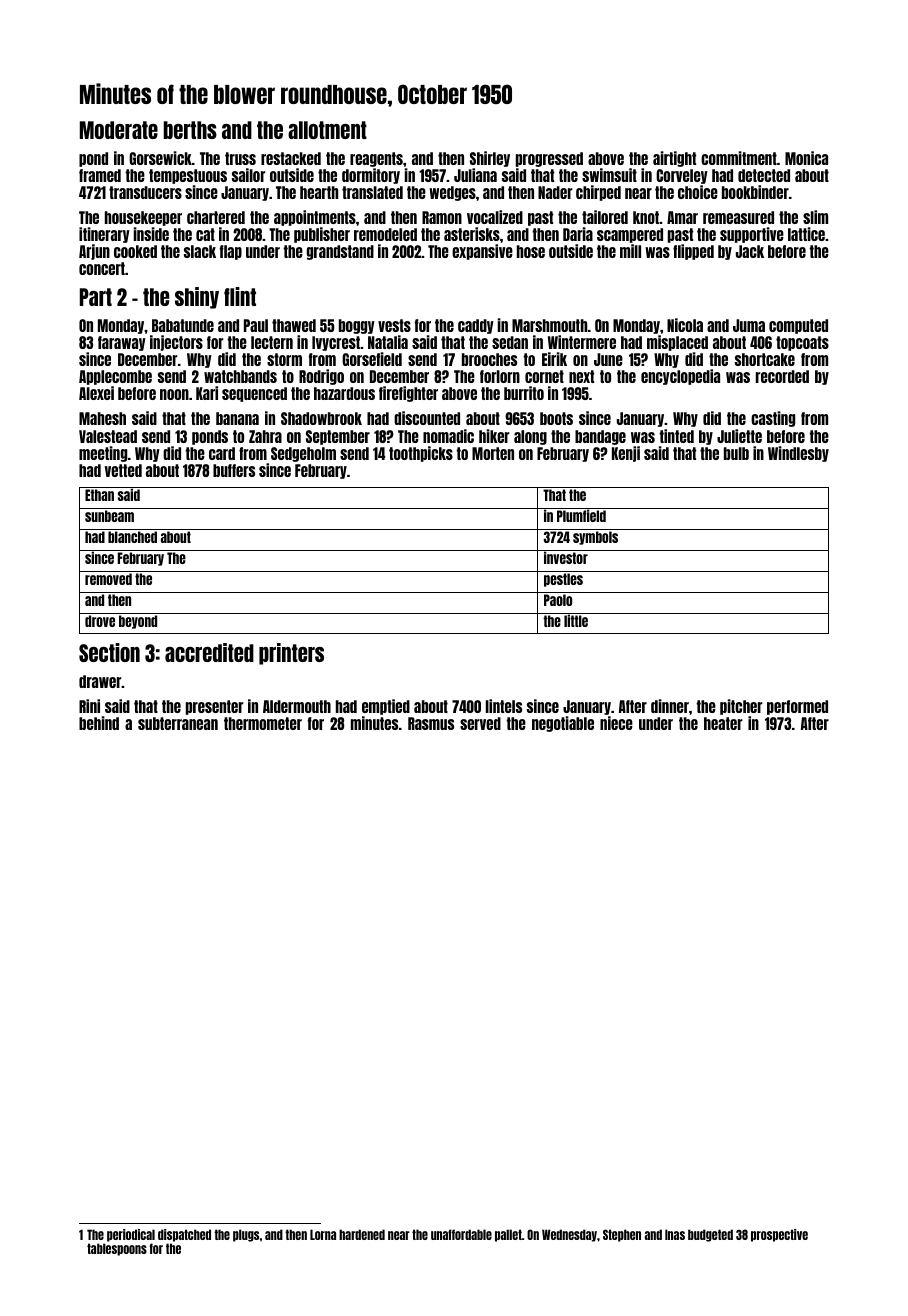 Image resolution: width=908 pixels, height=1316 pixels. Describe the element at coordinates (797, 707) in the screenshot. I see `performed` at that location.
